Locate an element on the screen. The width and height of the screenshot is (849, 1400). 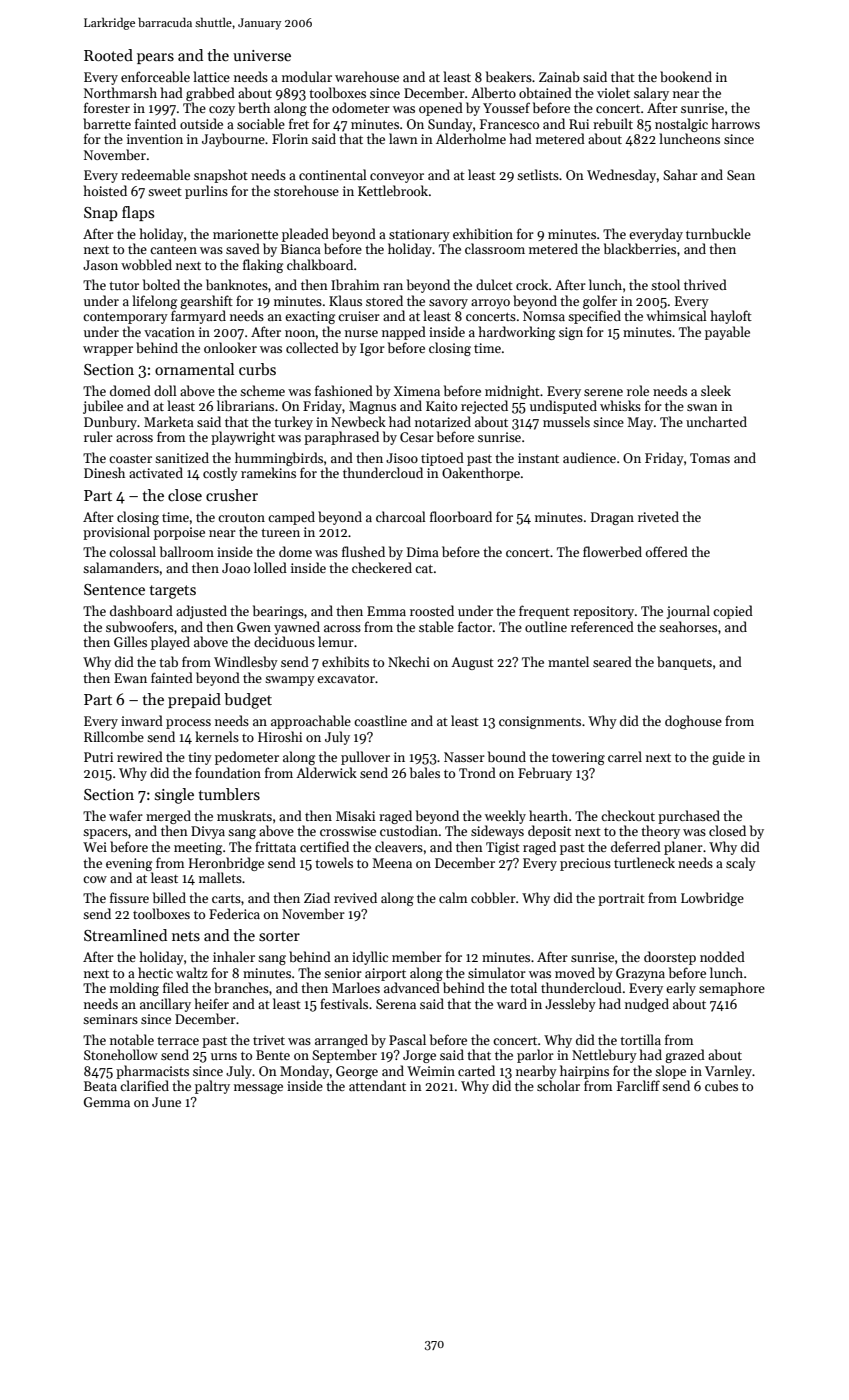
bookend is located at coordinates (686, 76).
